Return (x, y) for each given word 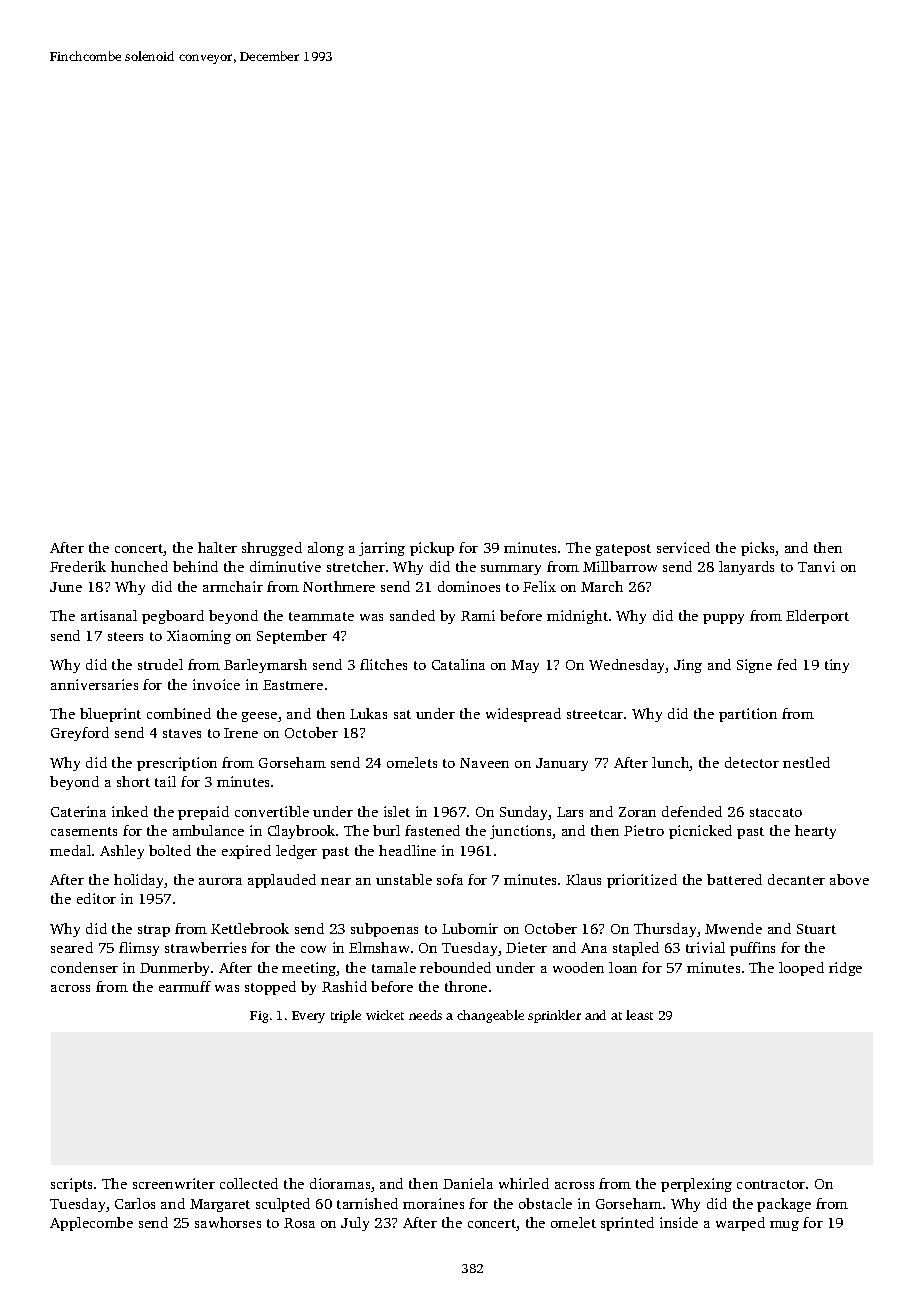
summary (511, 570)
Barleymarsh (265, 666)
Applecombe (91, 1224)
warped (740, 1224)
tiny (837, 666)
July (355, 1224)
